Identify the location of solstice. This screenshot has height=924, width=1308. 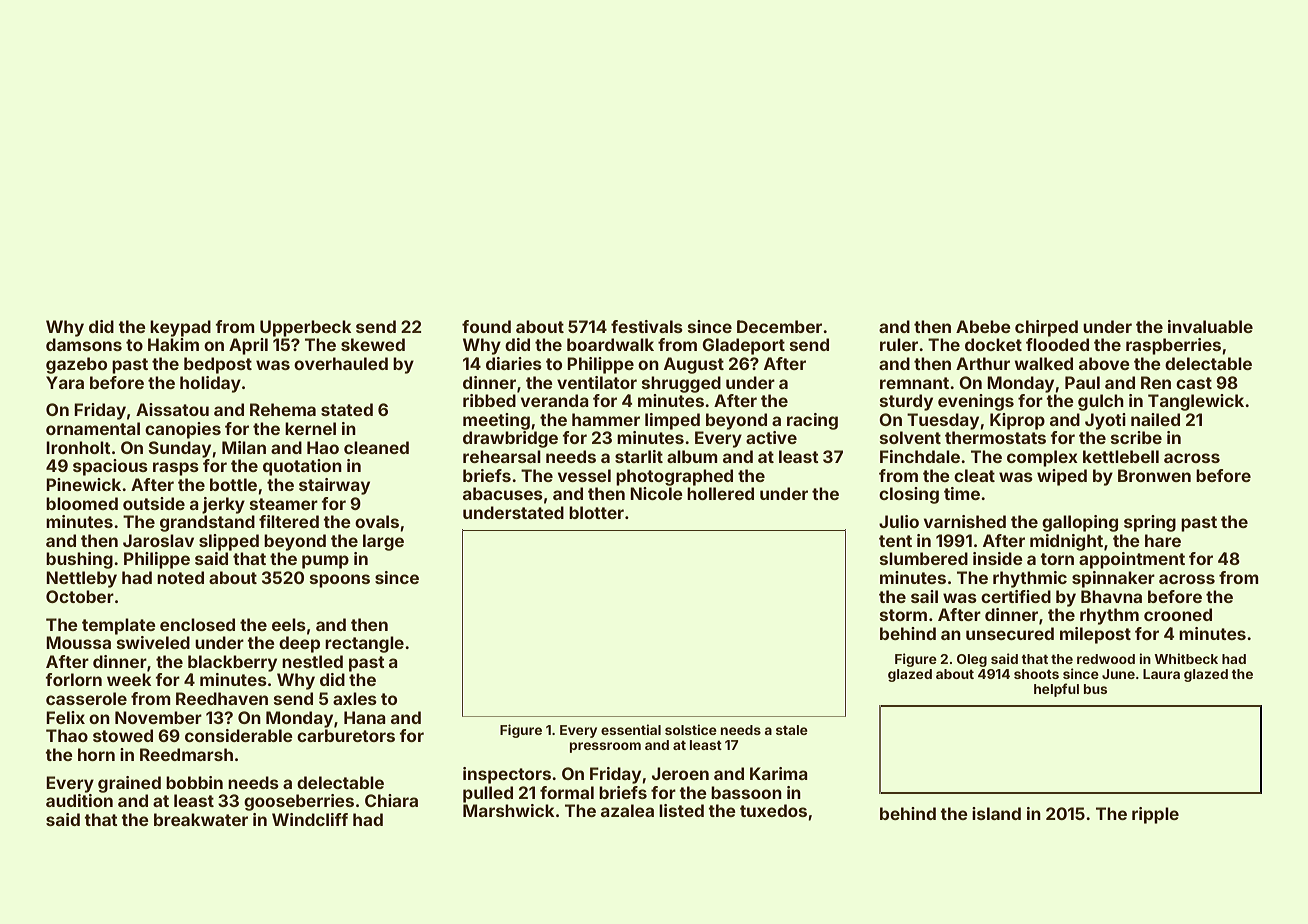
(691, 729).
